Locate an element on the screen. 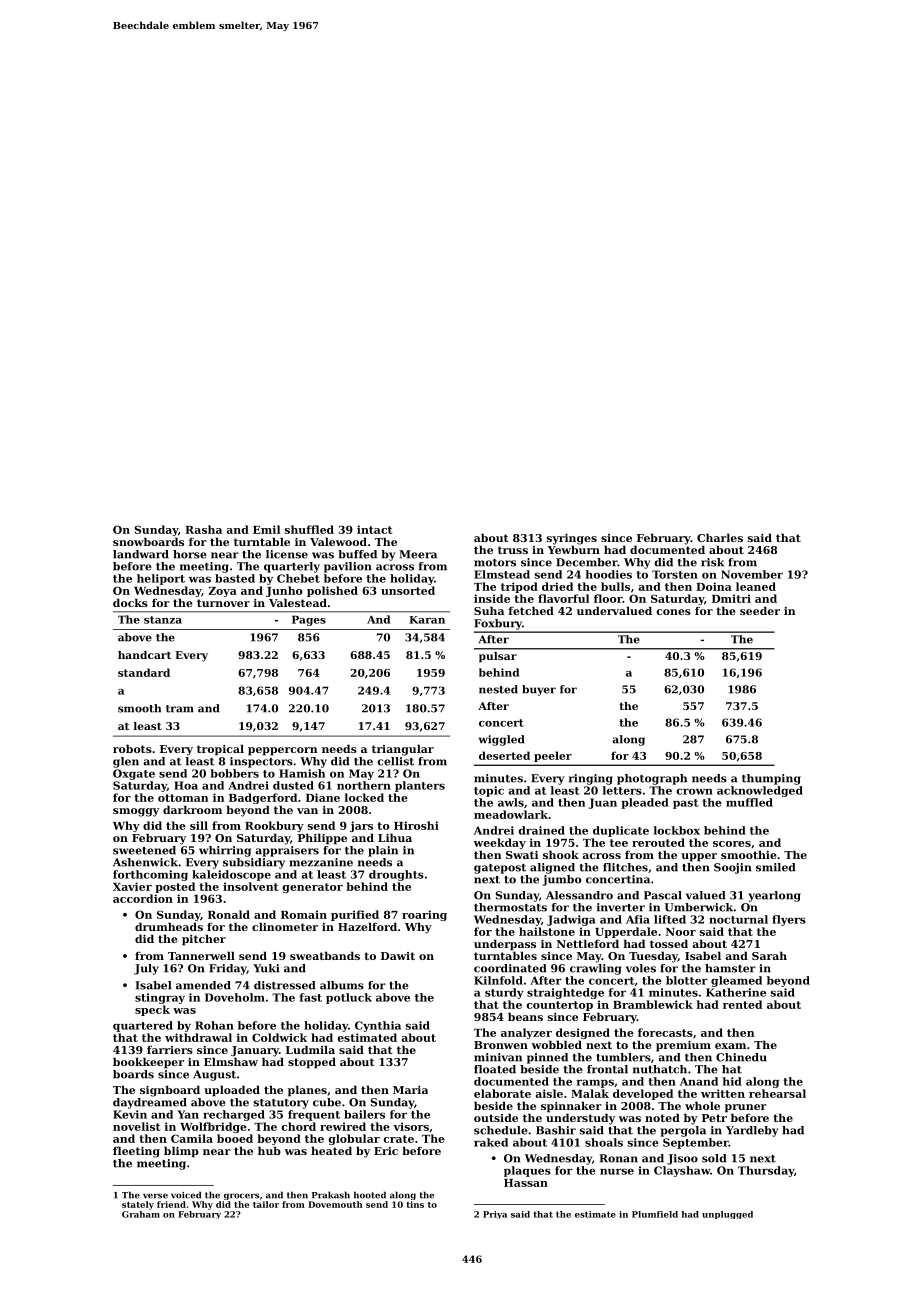 Image resolution: width=924 pixels, height=1308 pixels. Ludmila is located at coordinates (310, 1049).
